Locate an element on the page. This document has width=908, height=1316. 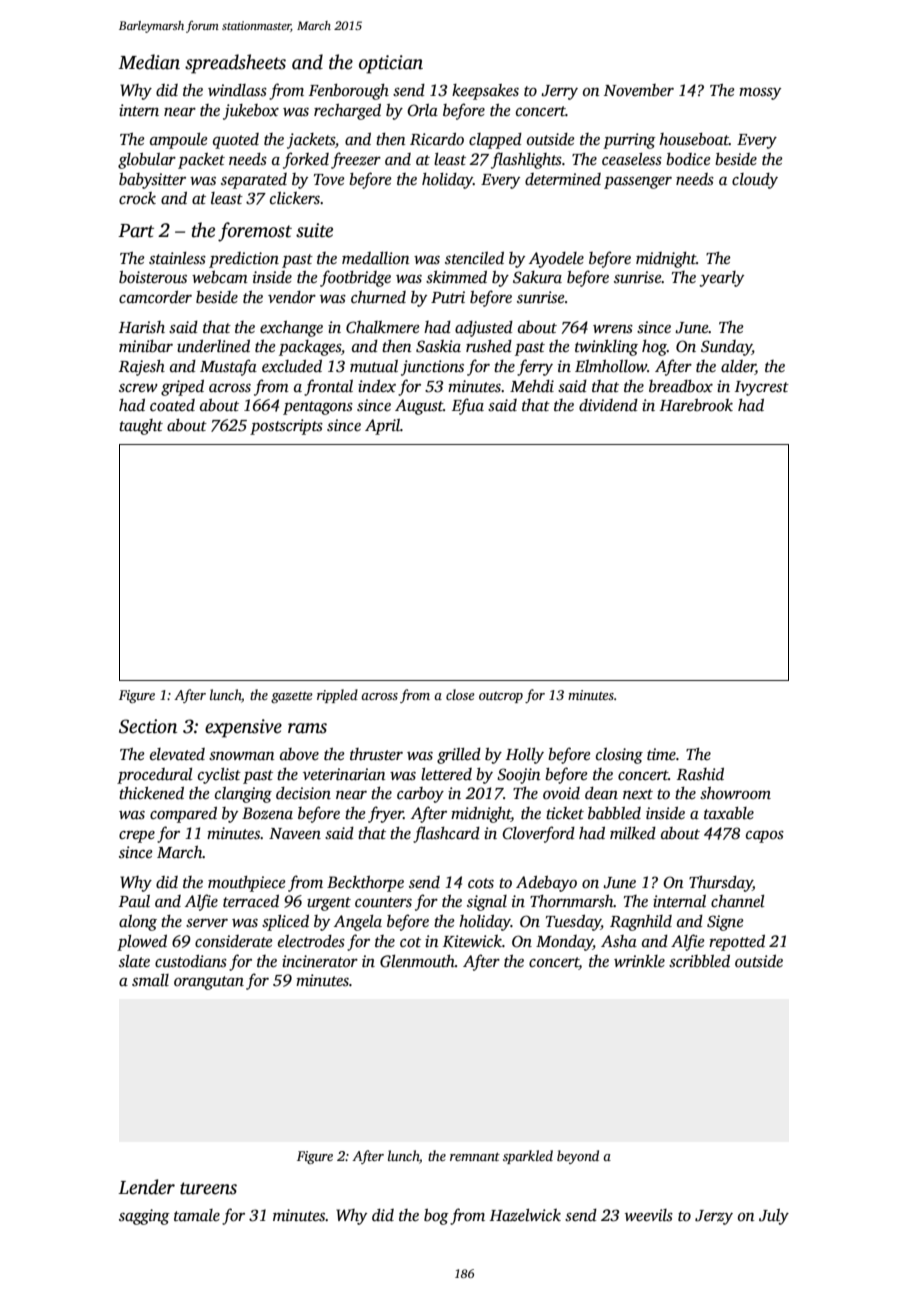
packages is located at coordinates (310, 348).
